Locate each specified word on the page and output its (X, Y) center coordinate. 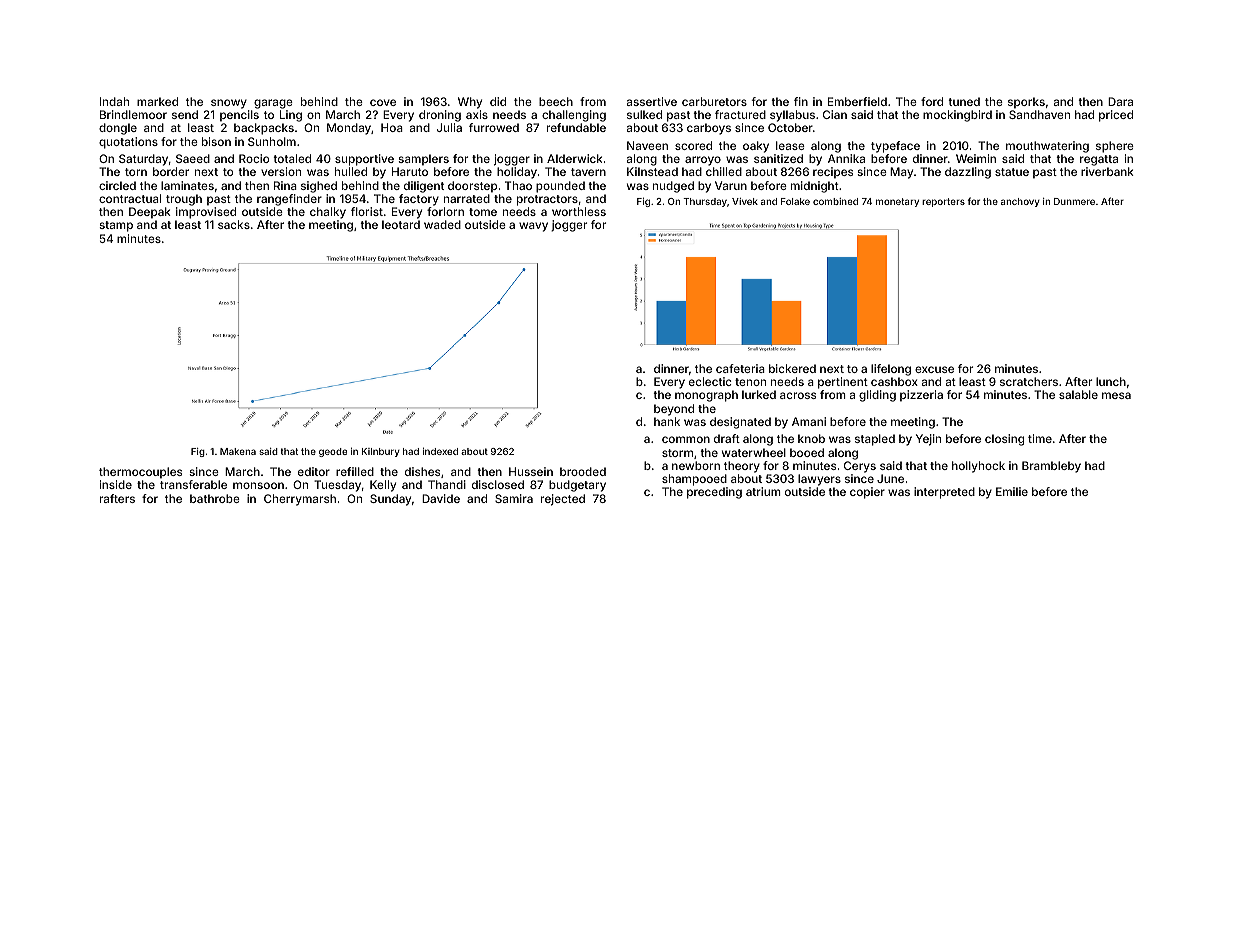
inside (116, 484)
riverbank (1107, 171)
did (498, 101)
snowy (229, 104)
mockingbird (957, 116)
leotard (401, 224)
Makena (238, 451)
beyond (674, 410)
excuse (934, 369)
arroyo (703, 161)
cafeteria (740, 368)
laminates (187, 185)
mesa (1116, 395)
